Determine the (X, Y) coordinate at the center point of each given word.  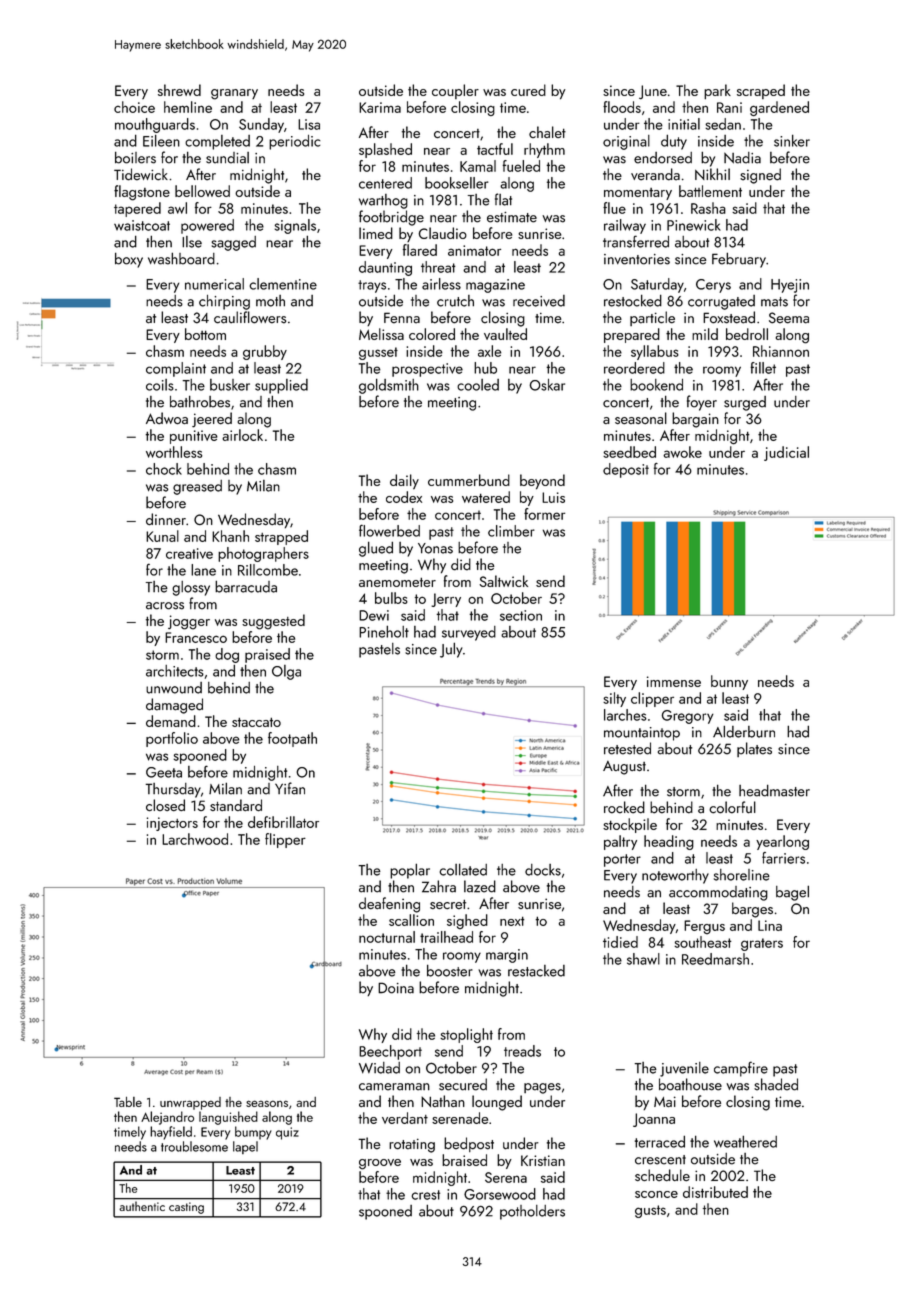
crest (426, 1195)
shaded (776, 1084)
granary (234, 94)
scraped (761, 91)
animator (474, 250)
